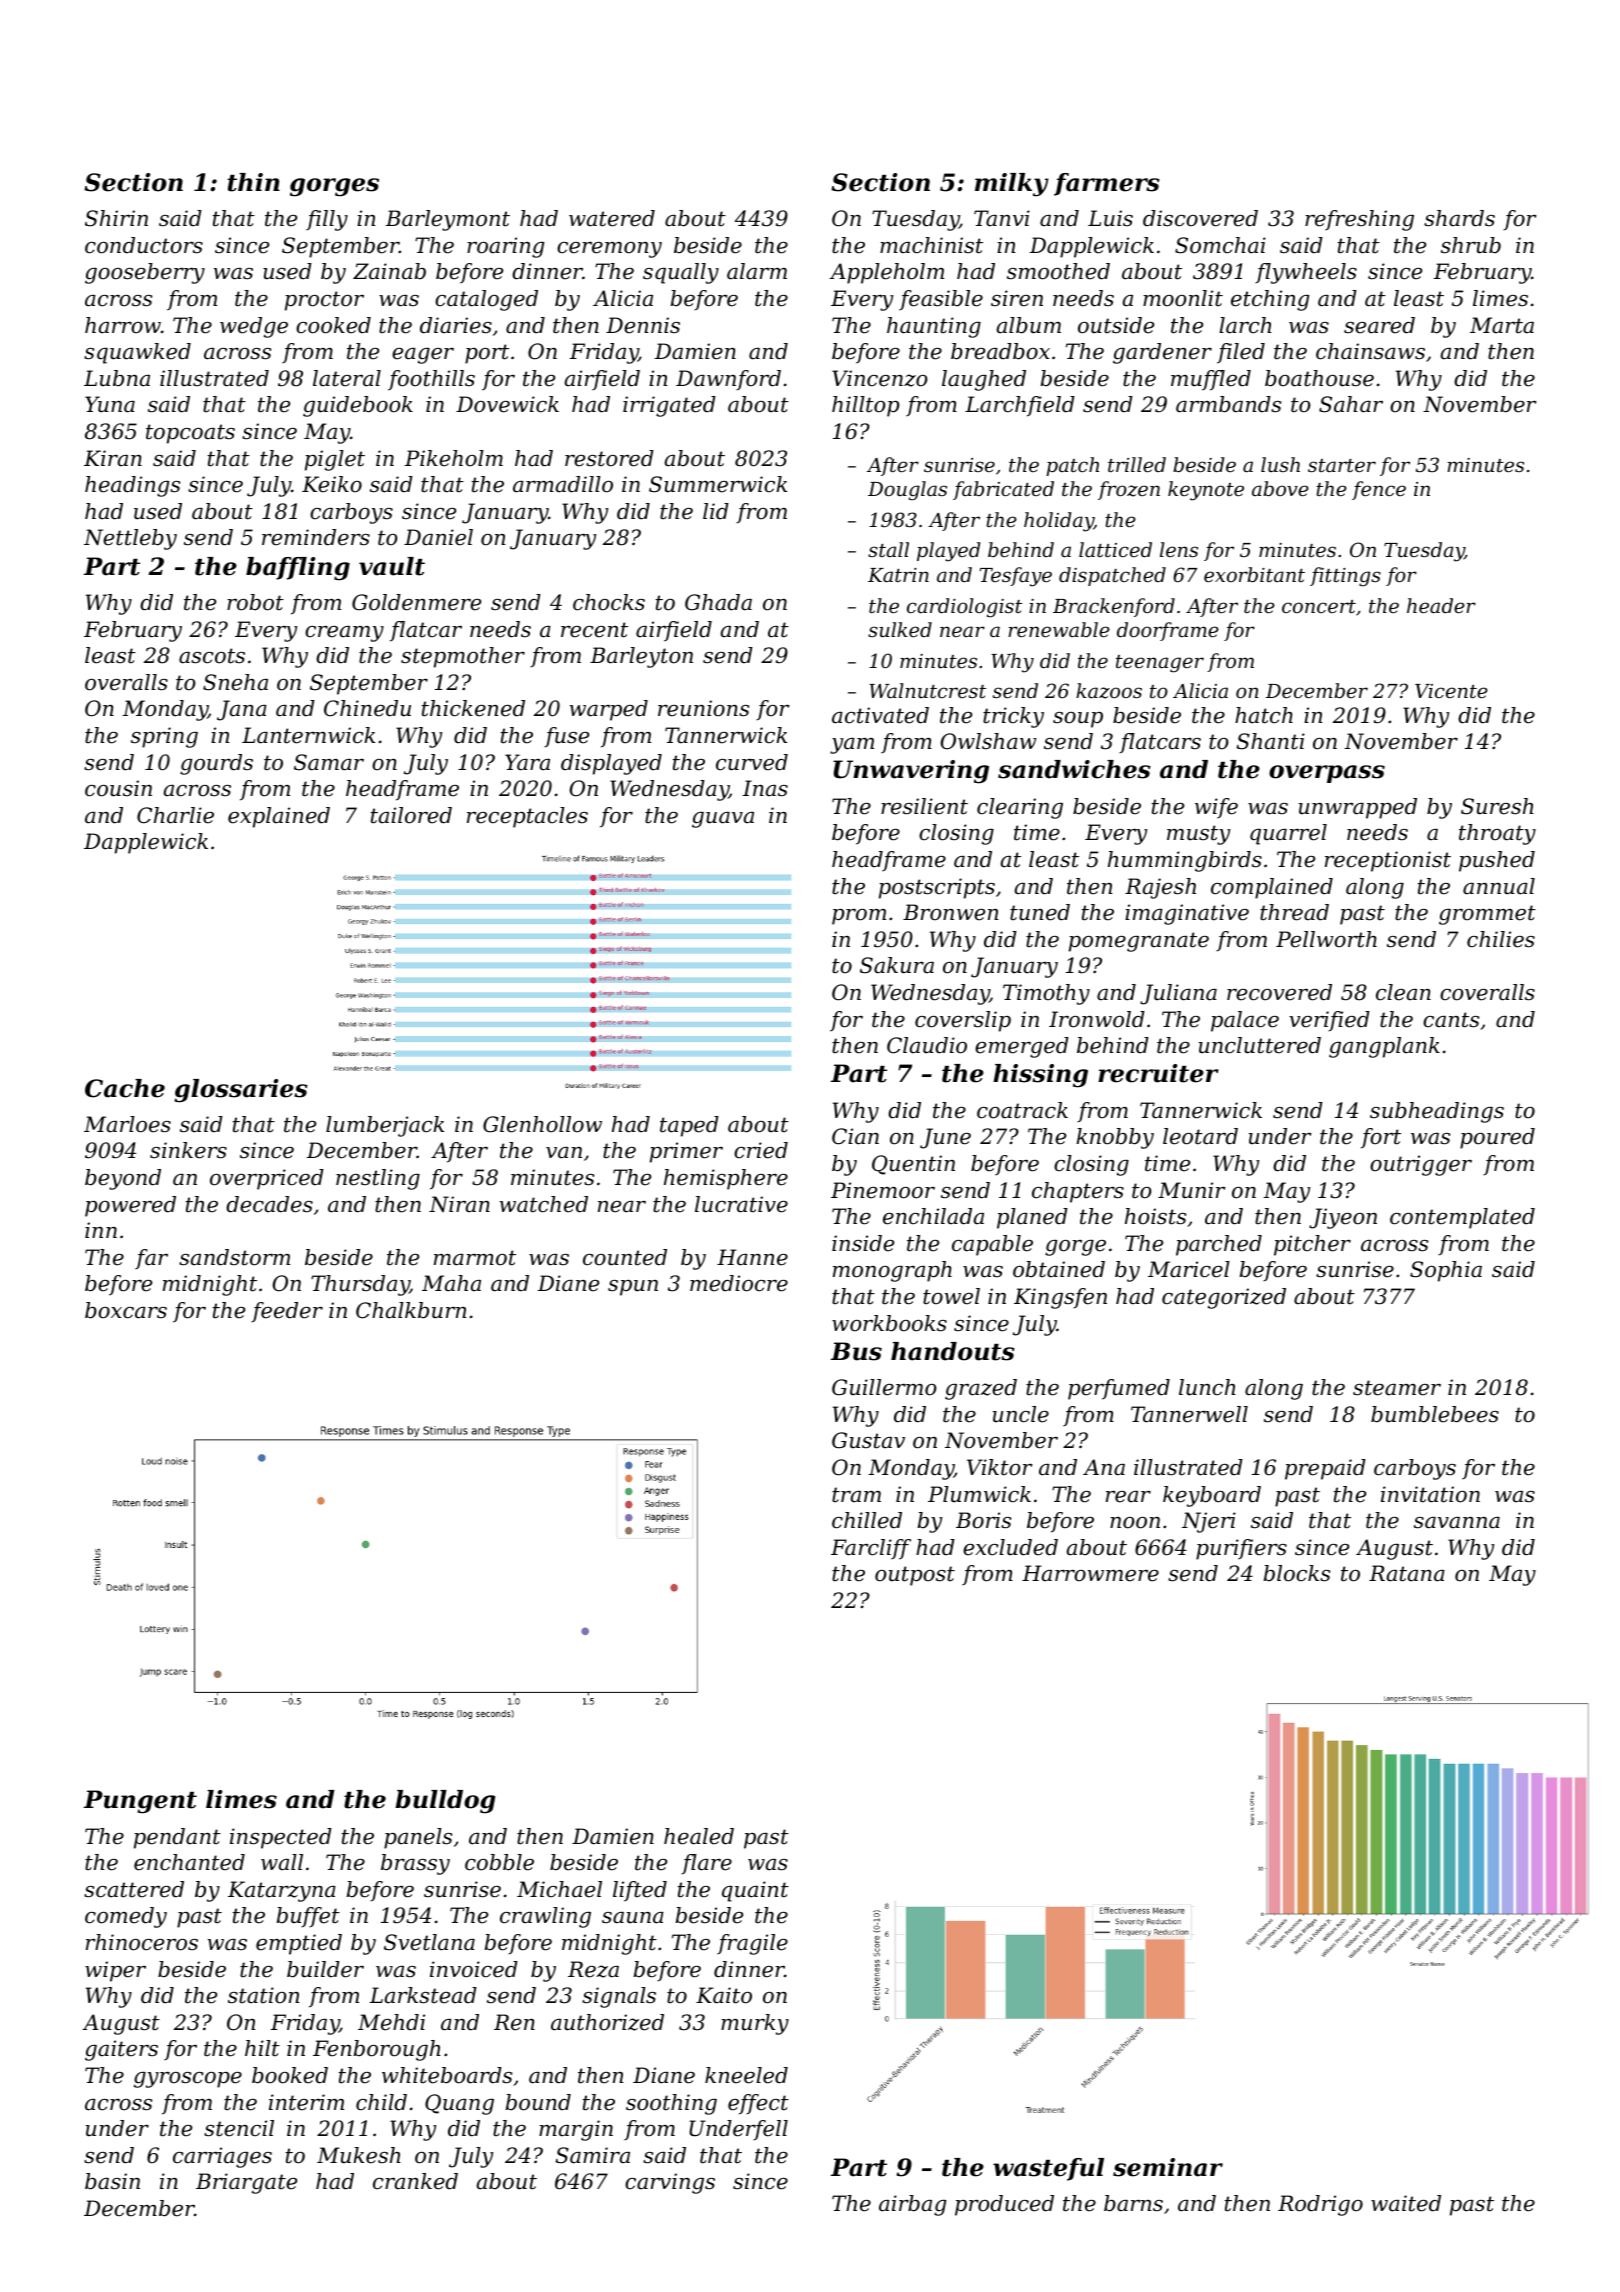 The image size is (1620, 2292). Describe the element at coordinates (1459, 218) in the image. I see `shards` at that location.
